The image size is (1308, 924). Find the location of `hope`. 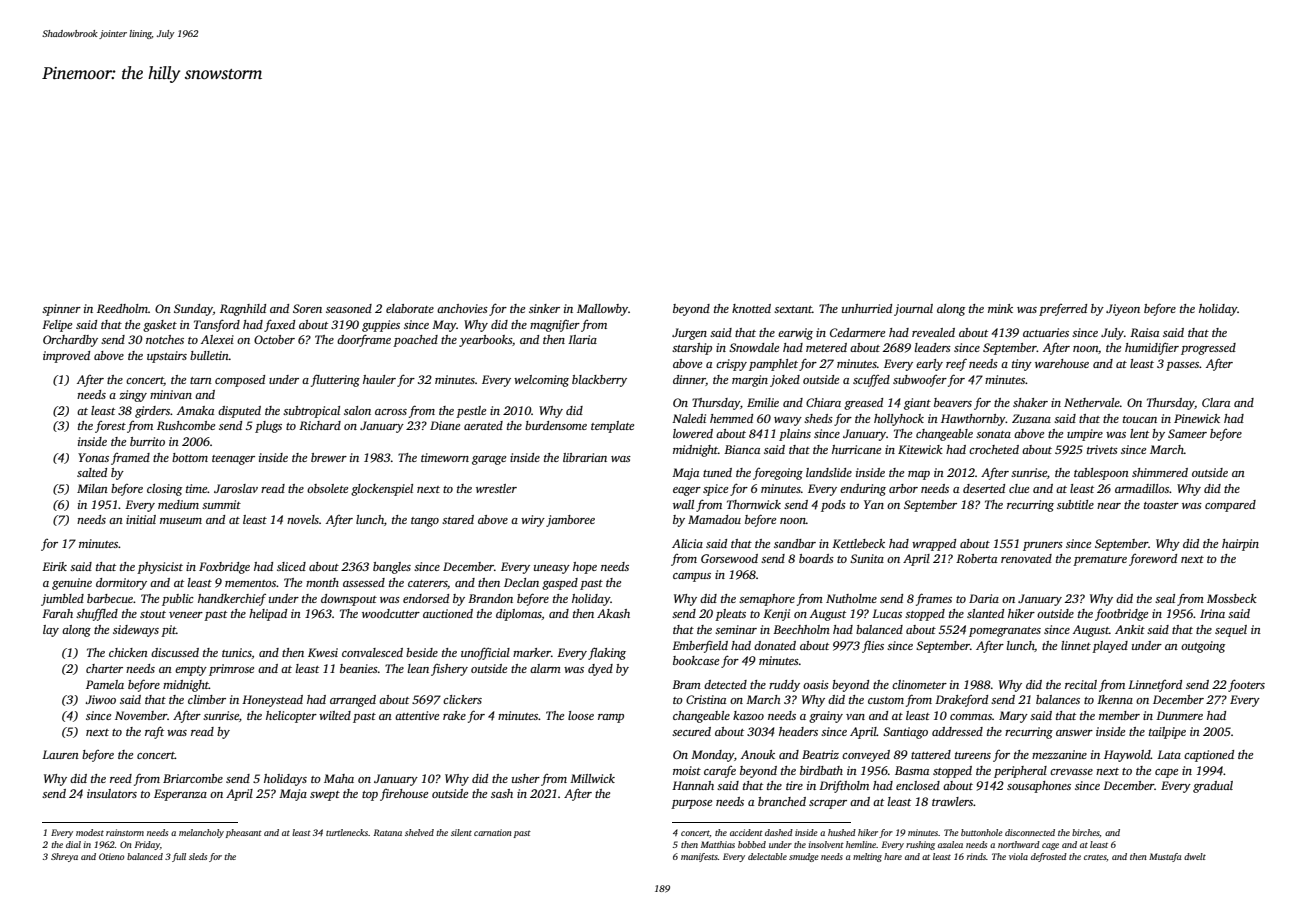

hope is located at coordinates (585, 568).
